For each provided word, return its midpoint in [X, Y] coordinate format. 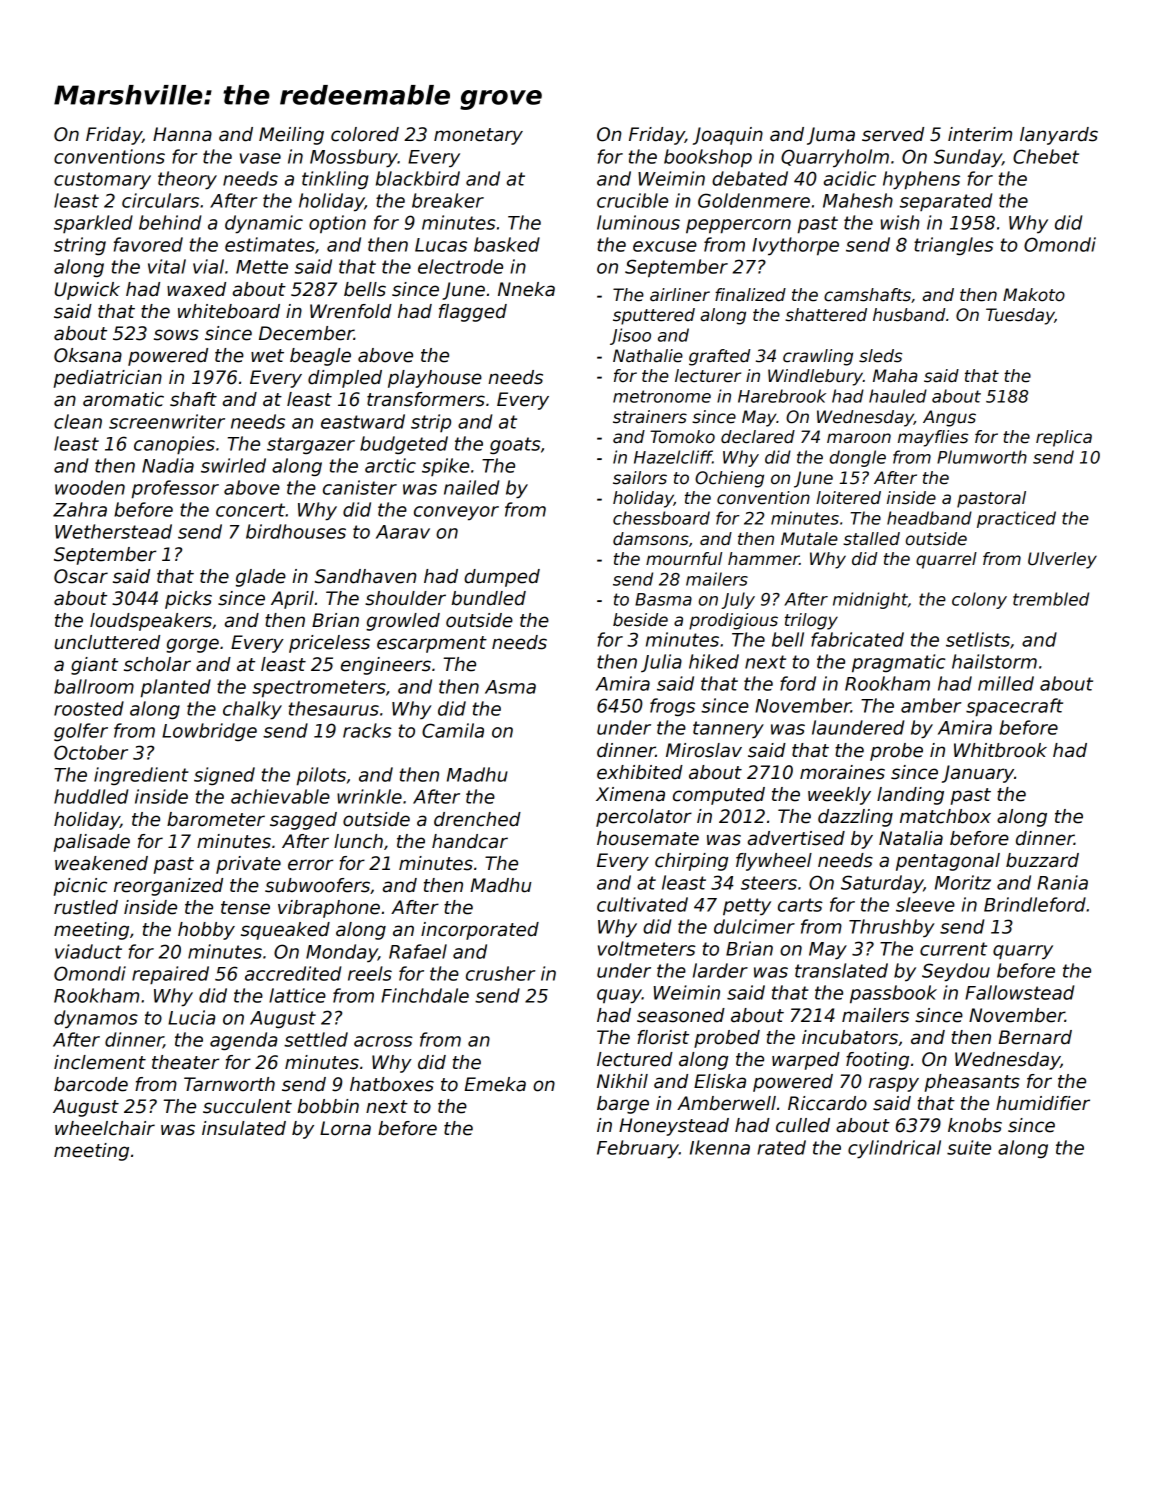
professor [175, 489]
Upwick [87, 291]
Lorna [345, 1128]
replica [1064, 438]
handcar [470, 841]
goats [515, 445]
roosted [89, 708]
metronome [662, 396]
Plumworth [982, 457]
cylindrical [894, 1149]
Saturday [882, 884]
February [638, 1149]
